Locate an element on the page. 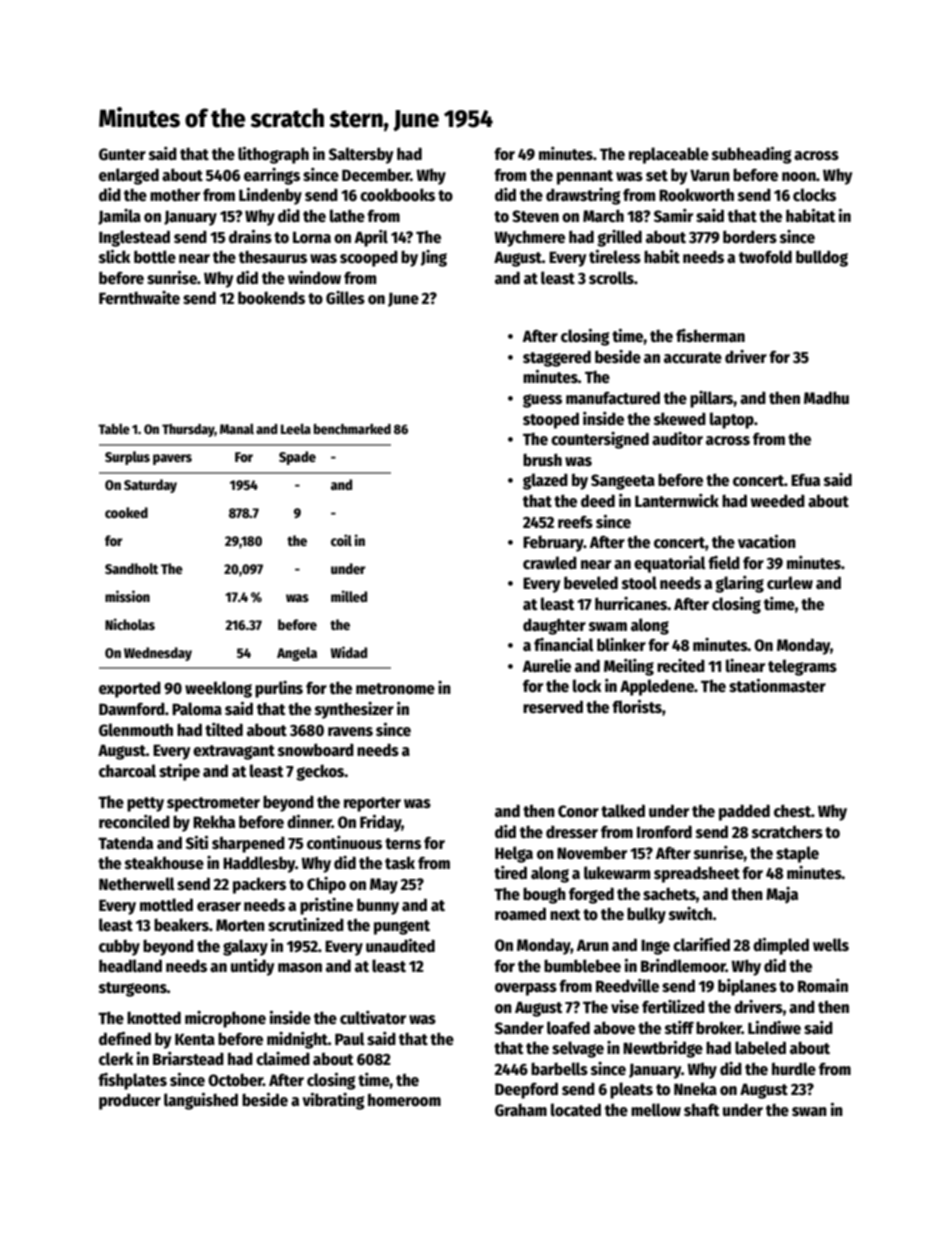 Image resolution: width=952 pixels, height=1233 pixels. pennant is located at coordinates (585, 177).
